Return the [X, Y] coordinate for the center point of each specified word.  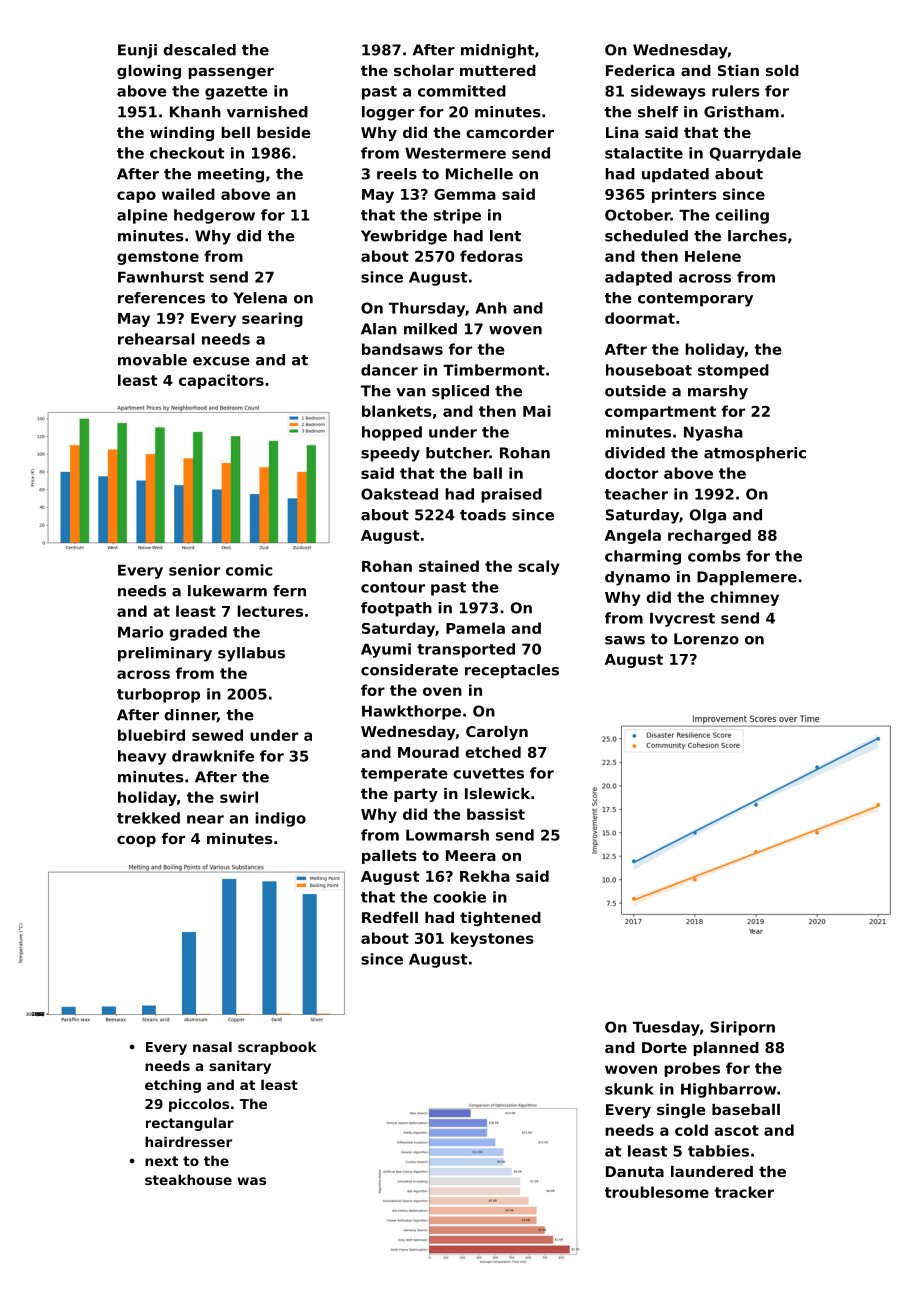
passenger [231, 73]
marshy [718, 392]
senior [194, 570]
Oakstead [399, 494]
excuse [221, 361]
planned [726, 1049]
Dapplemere [747, 578]
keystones [492, 939]
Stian [738, 70]
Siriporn [742, 1028]
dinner [190, 715]
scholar [424, 70]
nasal [212, 1046]
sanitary [240, 1067]
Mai [537, 411]
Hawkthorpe [411, 712]
